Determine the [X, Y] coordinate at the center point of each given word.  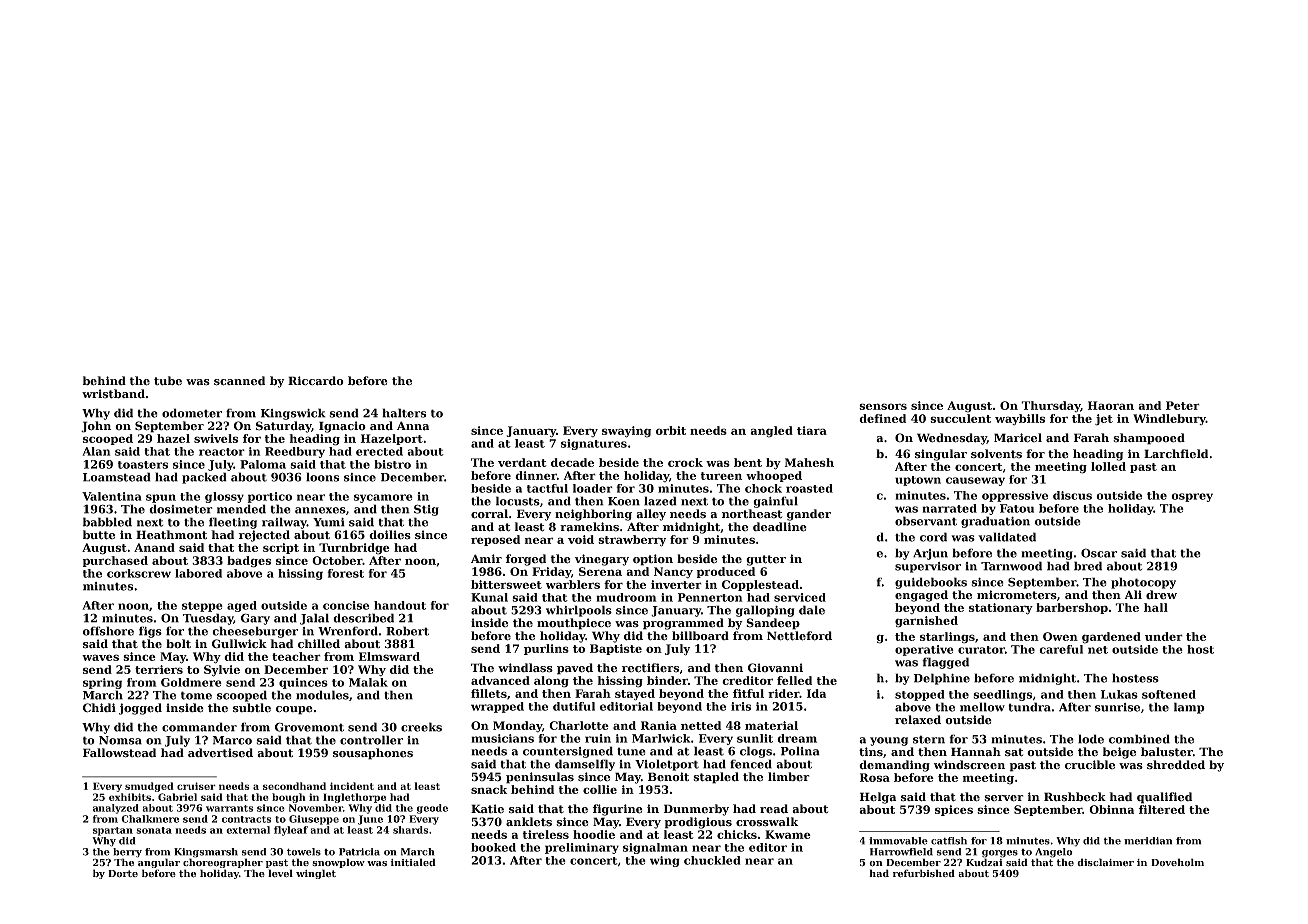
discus [1072, 495]
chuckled [712, 860]
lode [1091, 739]
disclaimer [1105, 862]
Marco [232, 740]
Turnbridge [354, 549]
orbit [671, 430]
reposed [495, 540]
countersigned [568, 752]
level [280, 873]
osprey [1192, 497]
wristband [113, 394]
